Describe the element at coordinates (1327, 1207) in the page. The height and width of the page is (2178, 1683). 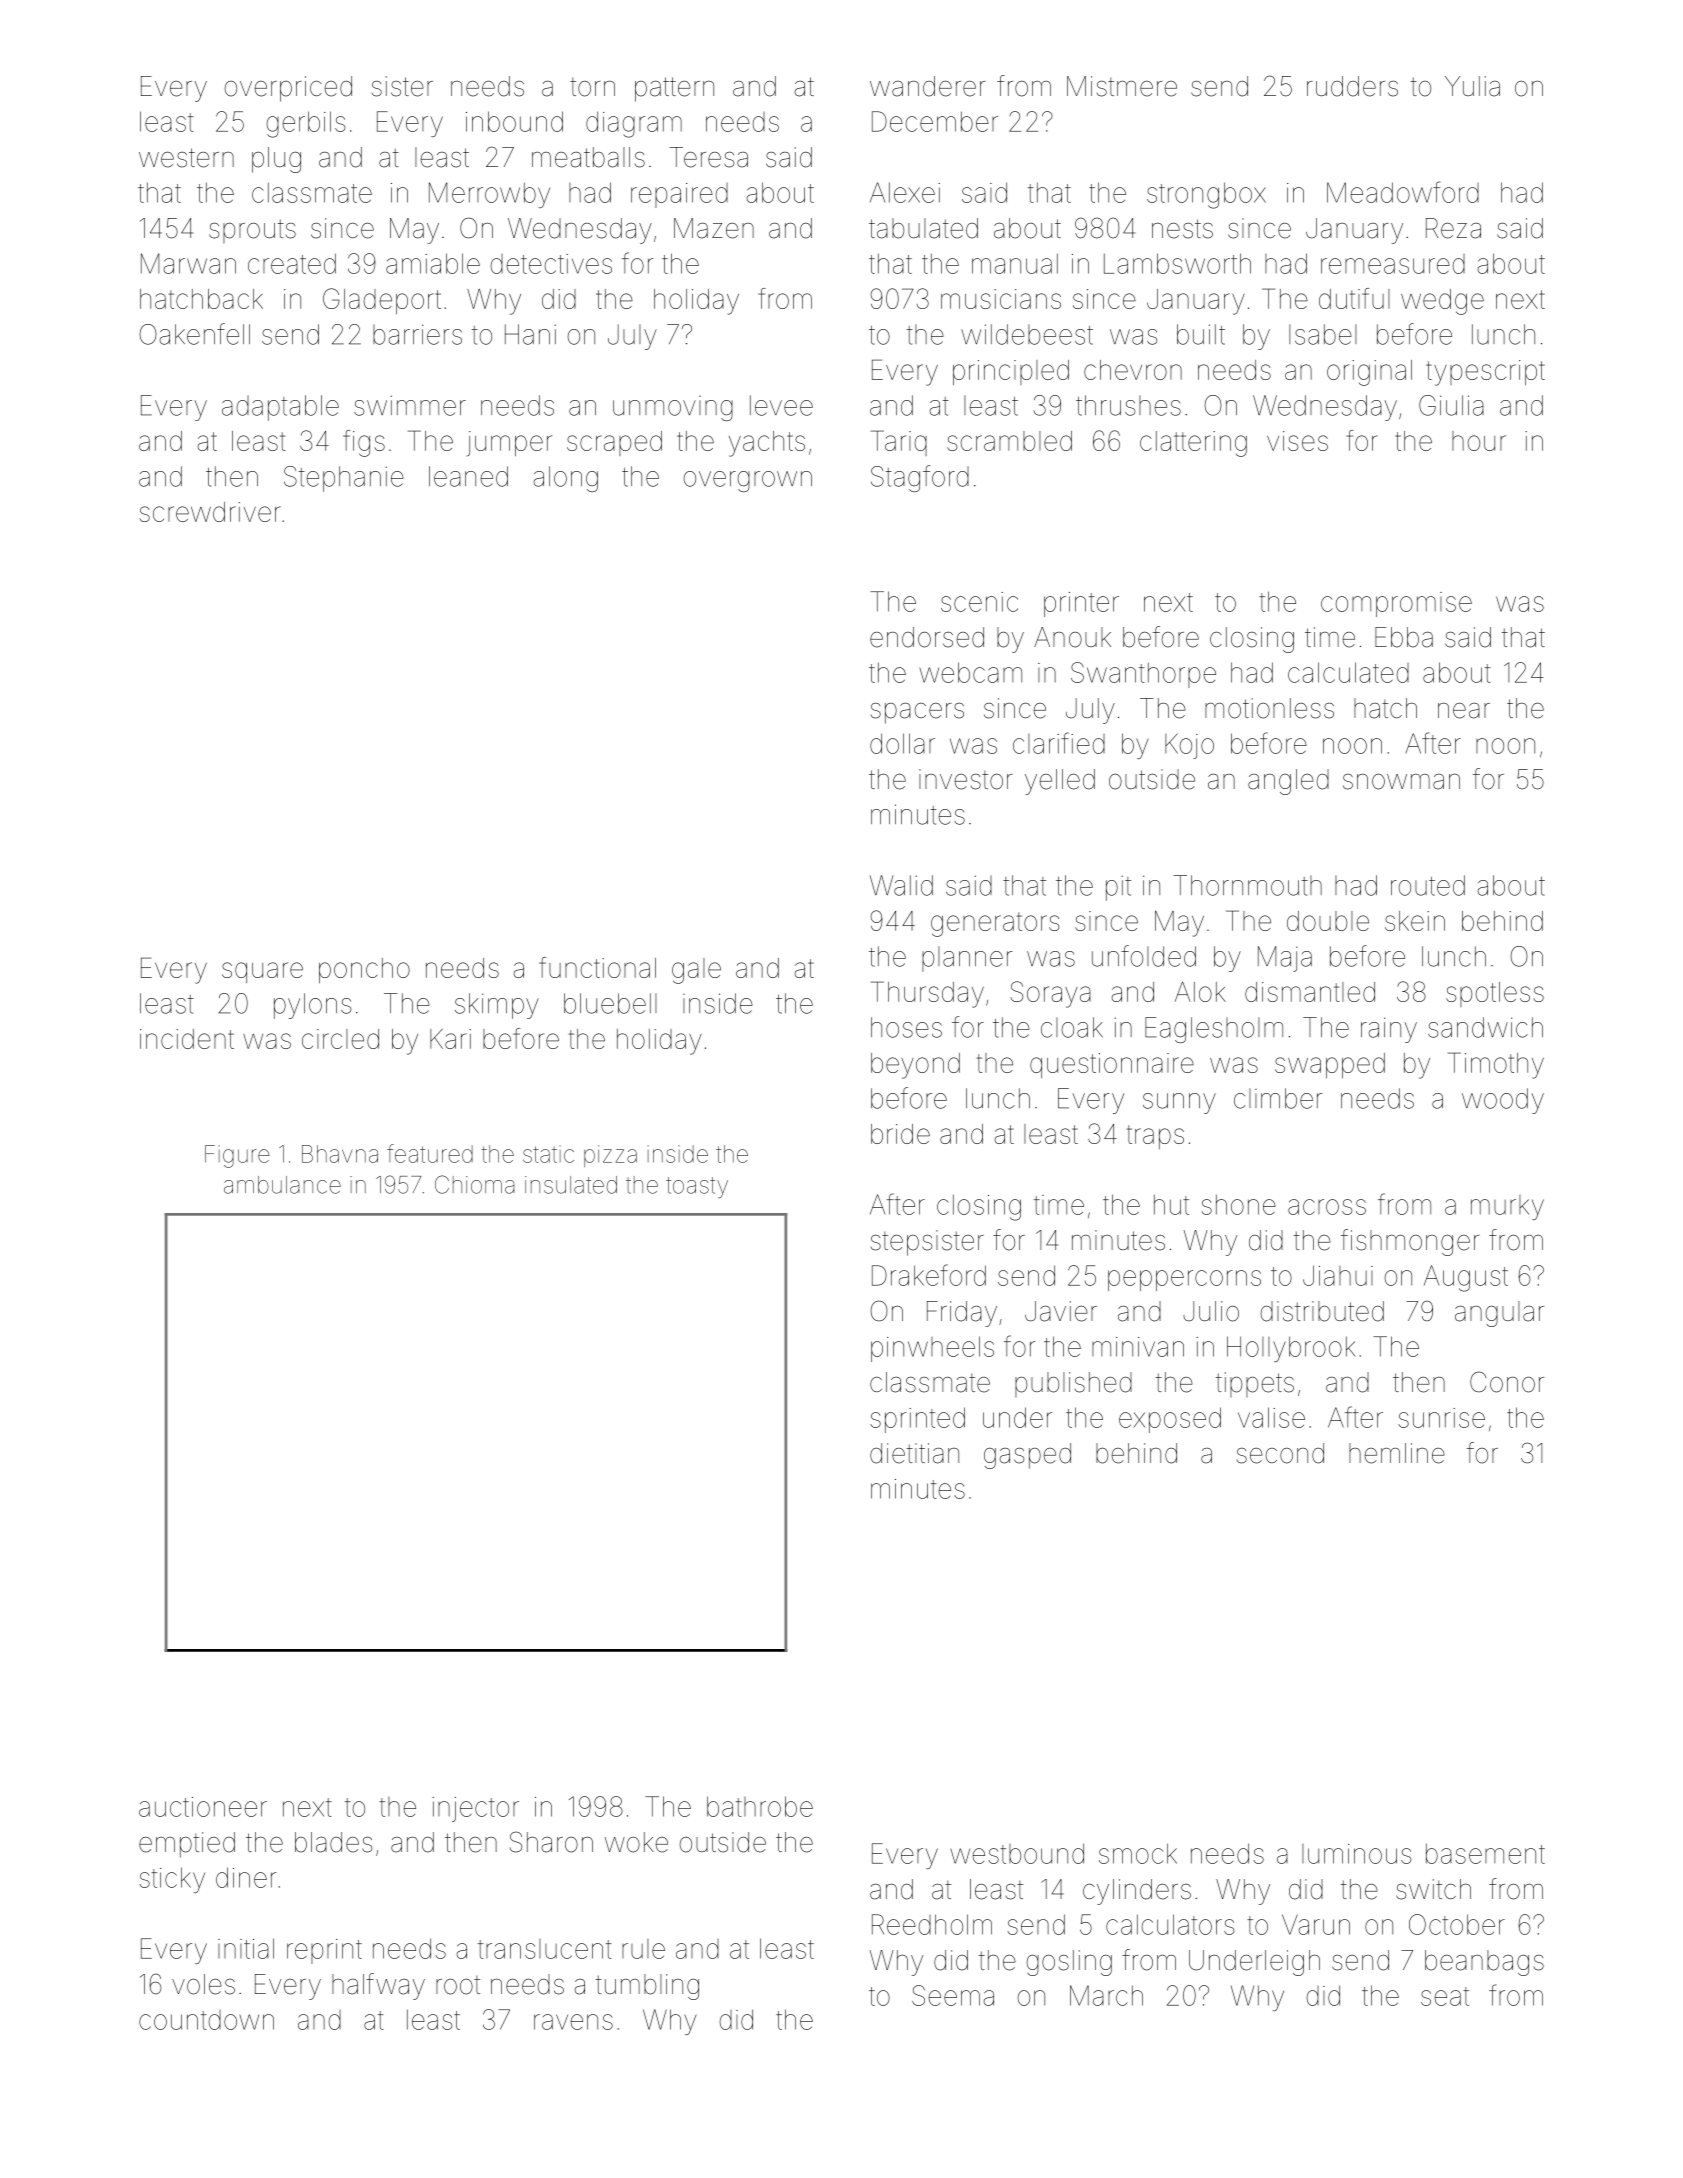
I see `across` at that location.
